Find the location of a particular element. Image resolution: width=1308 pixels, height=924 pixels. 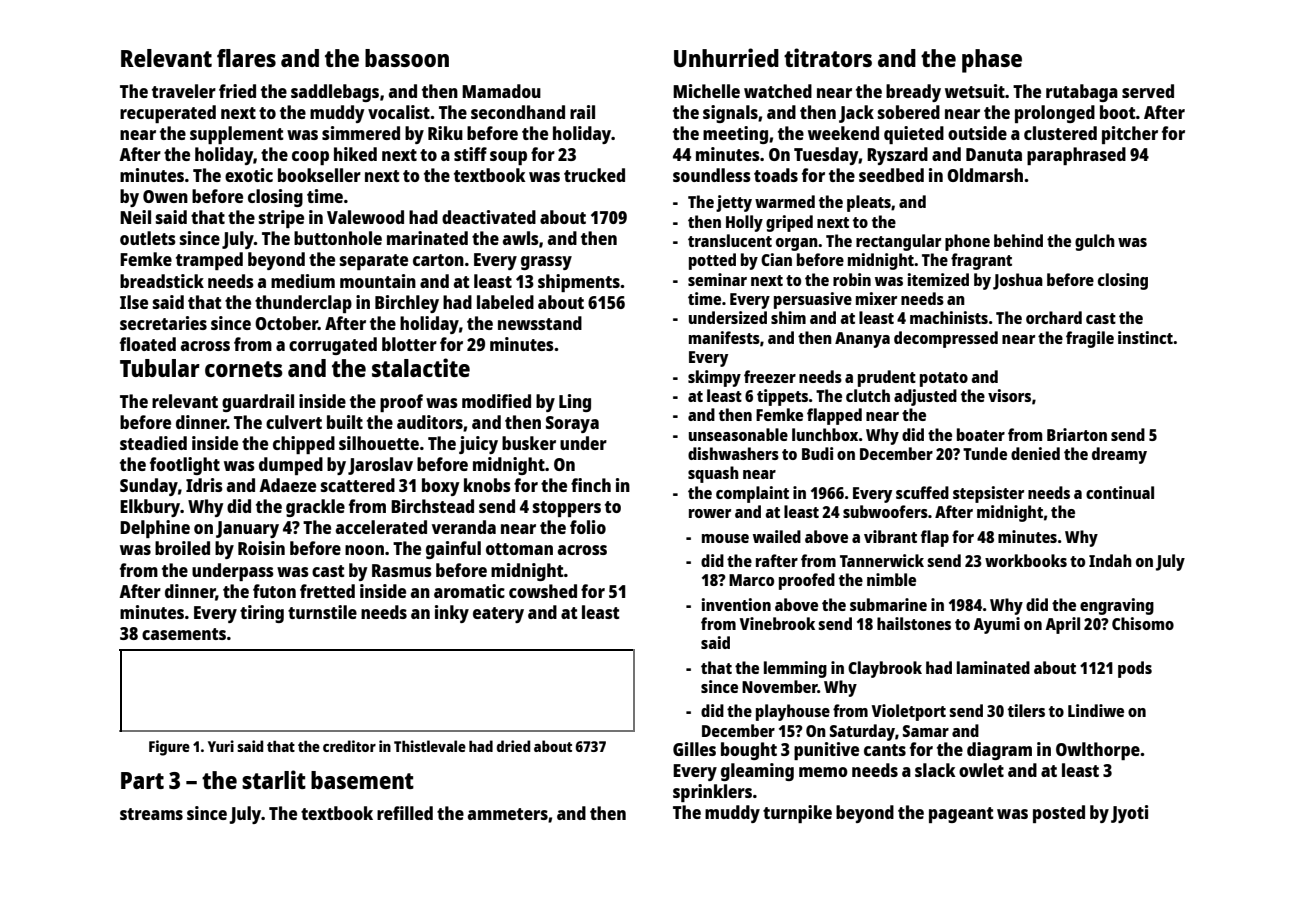

Tannerwick is located at coordinates (882, 560).
